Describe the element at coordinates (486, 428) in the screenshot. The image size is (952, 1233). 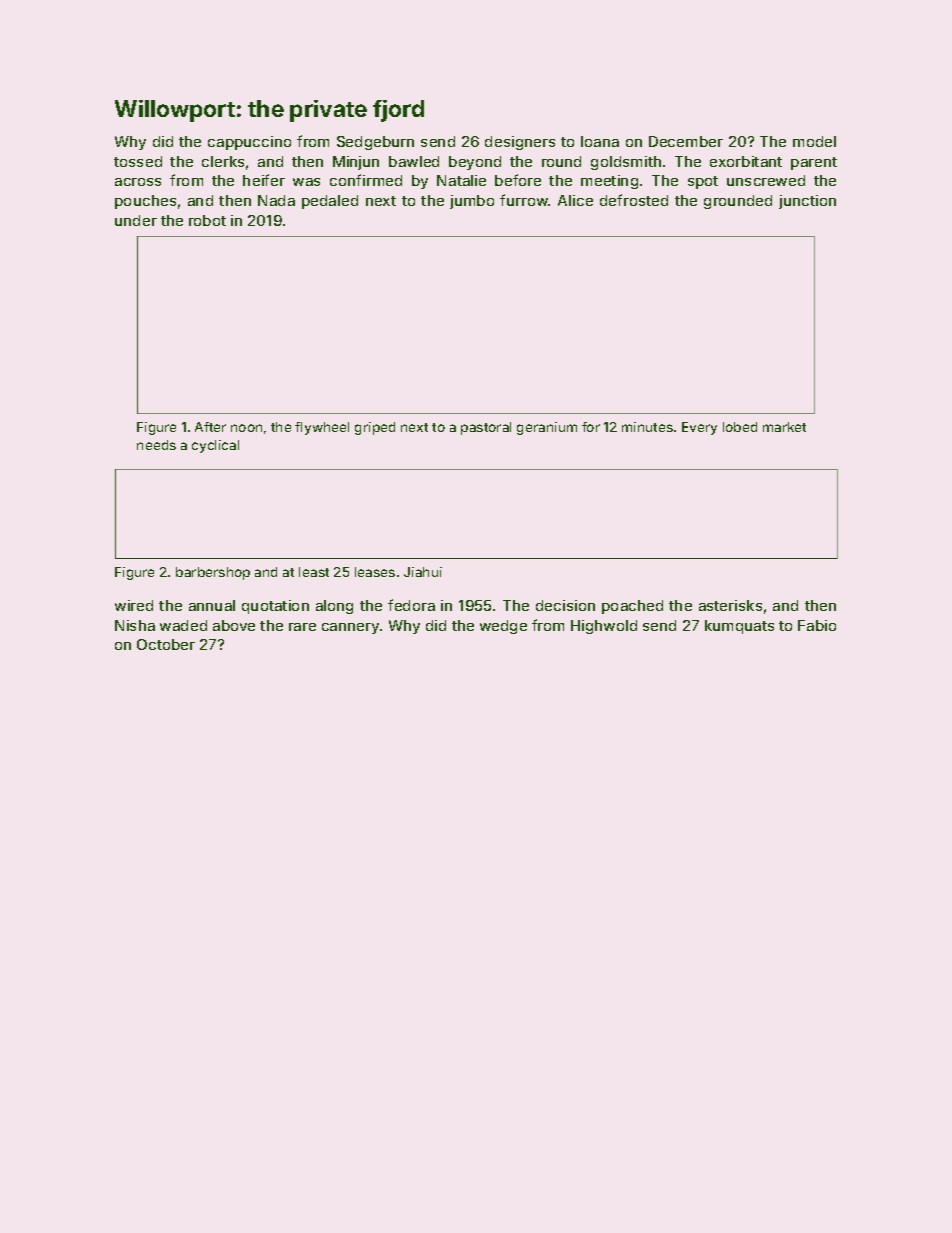
I see `pastoral` at that location.
